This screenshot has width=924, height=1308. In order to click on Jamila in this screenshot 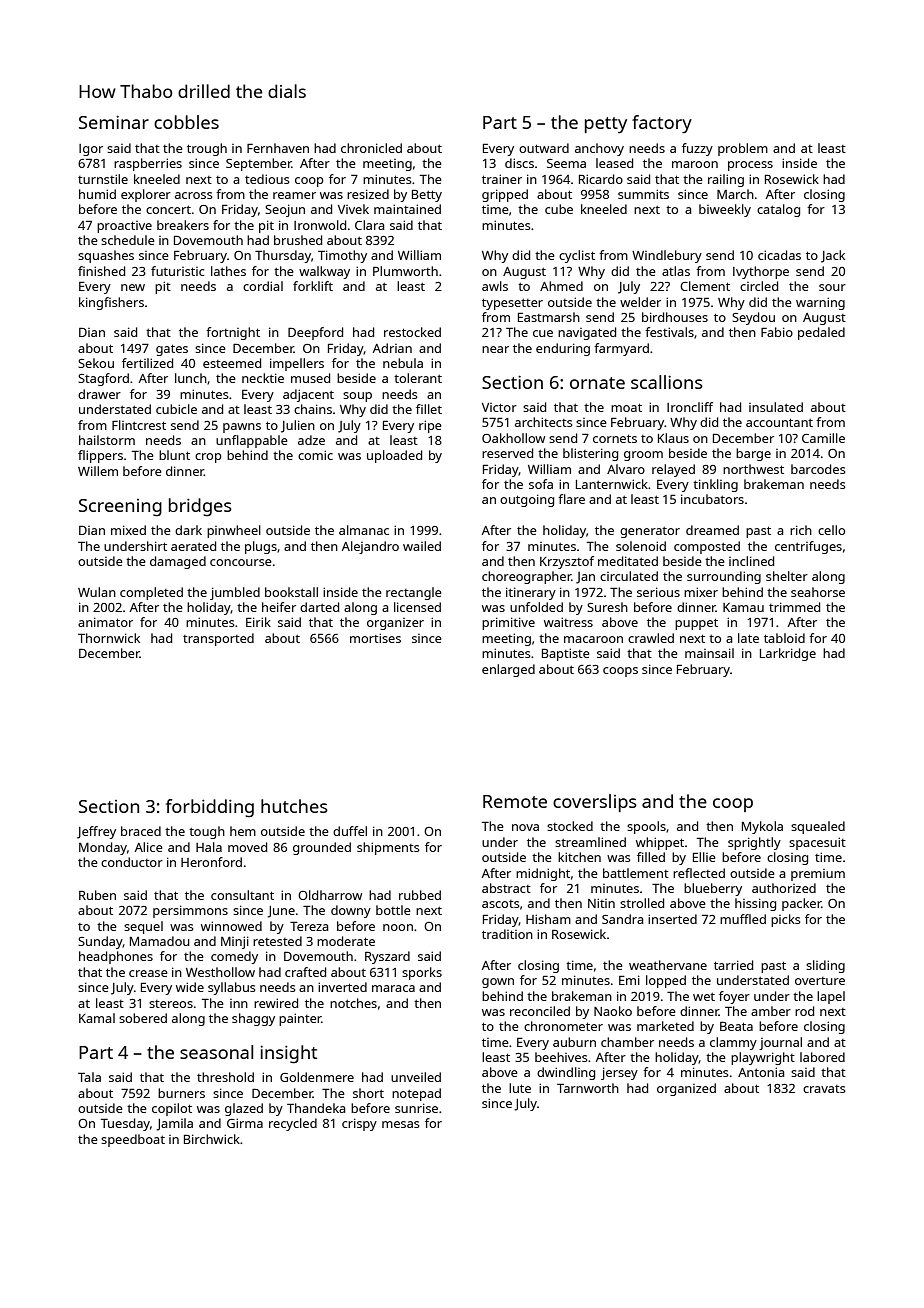, I will do `click(174, 1124)`.
